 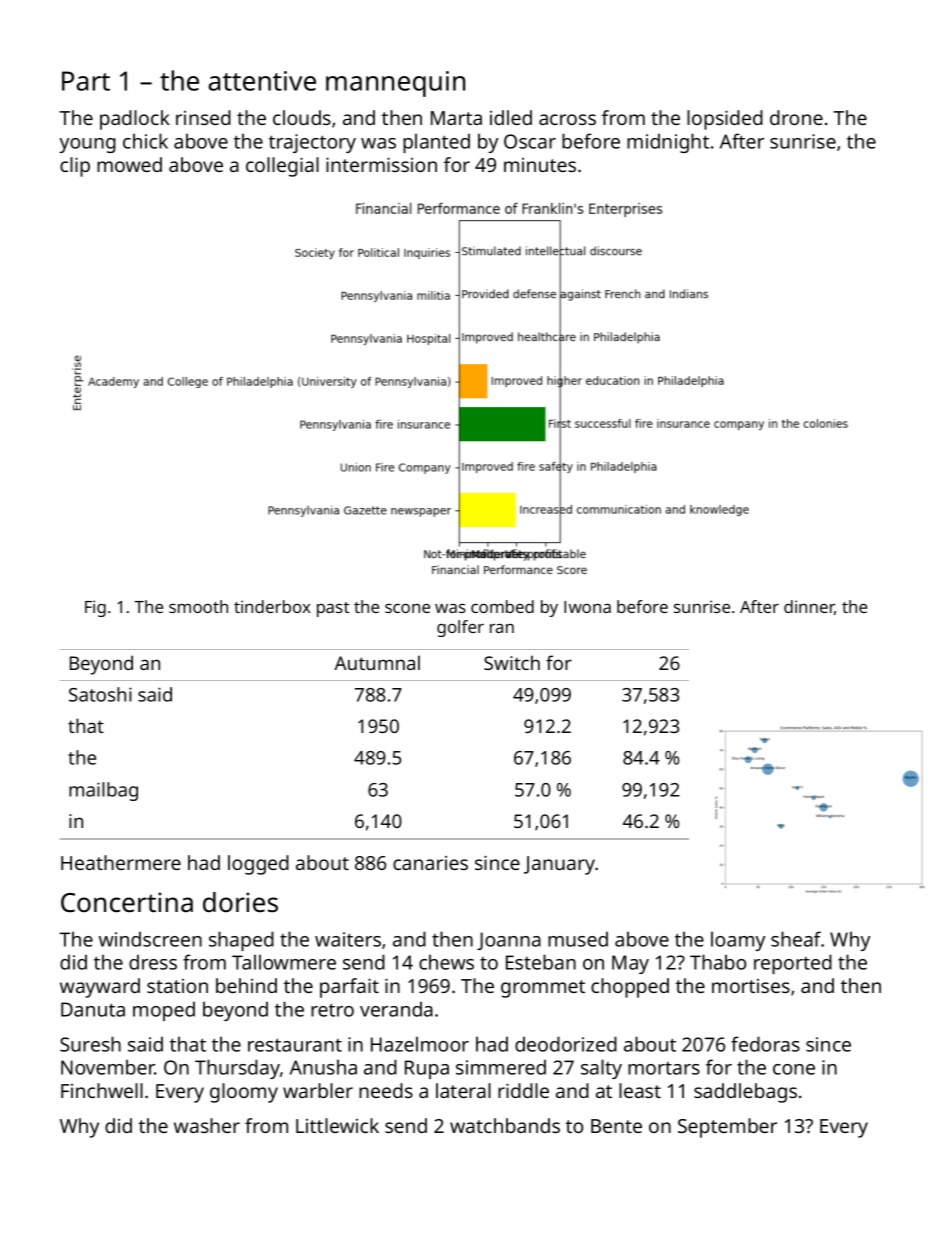 What do you see at coordinates (207, 1125) in the screenshot?
I see `washer` at bounding box center [207, 1125].
